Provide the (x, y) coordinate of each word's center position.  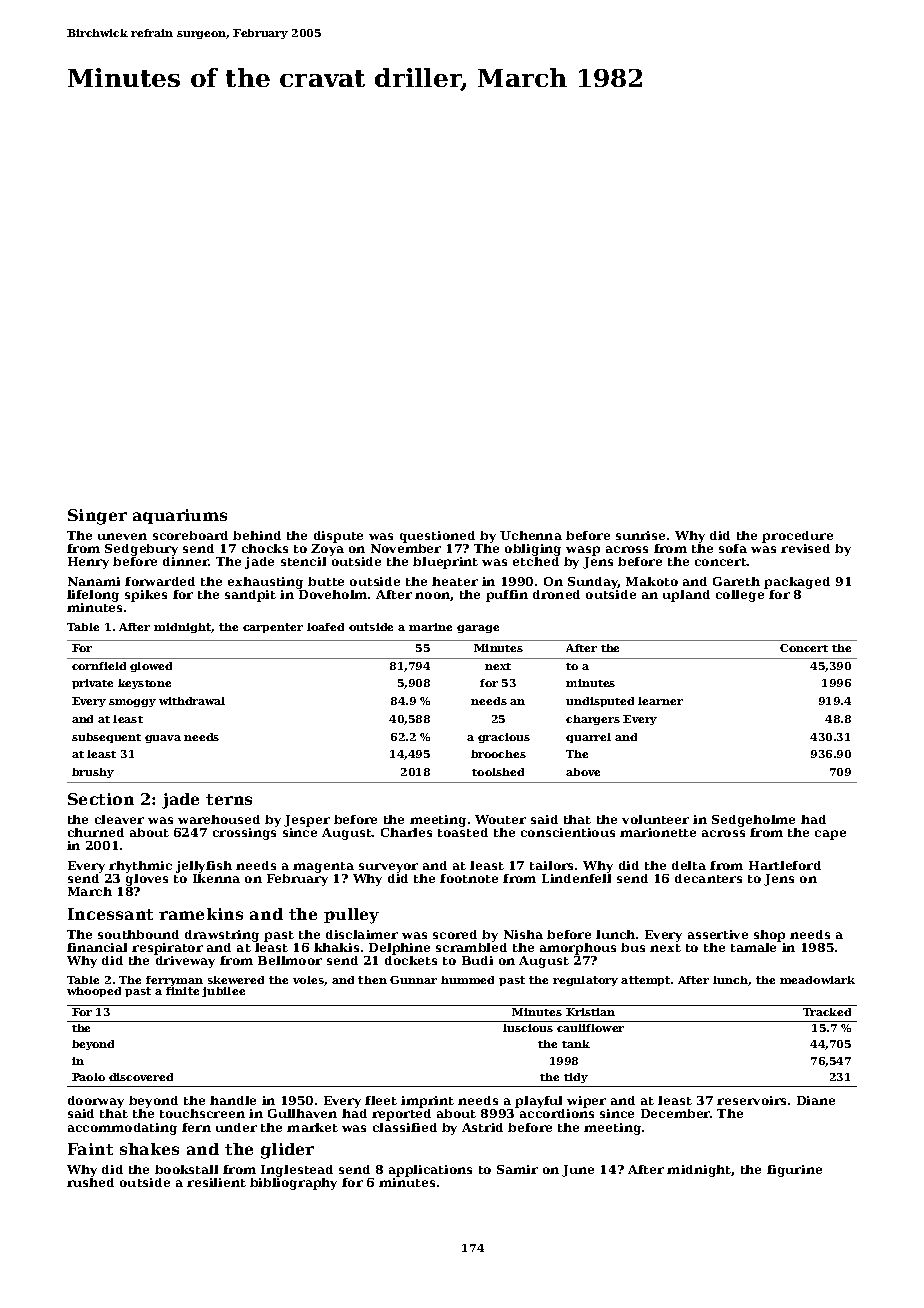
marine (430, 627)
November (406, 548)
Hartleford (785, 865)
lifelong (93, 596)
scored (455, 934)
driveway (185, 962)
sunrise (640, 535)
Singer (97, 517)
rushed (90, 1182)
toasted (463, 832)
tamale (753, 947)
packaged (797, 583)
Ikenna (216, 878)
